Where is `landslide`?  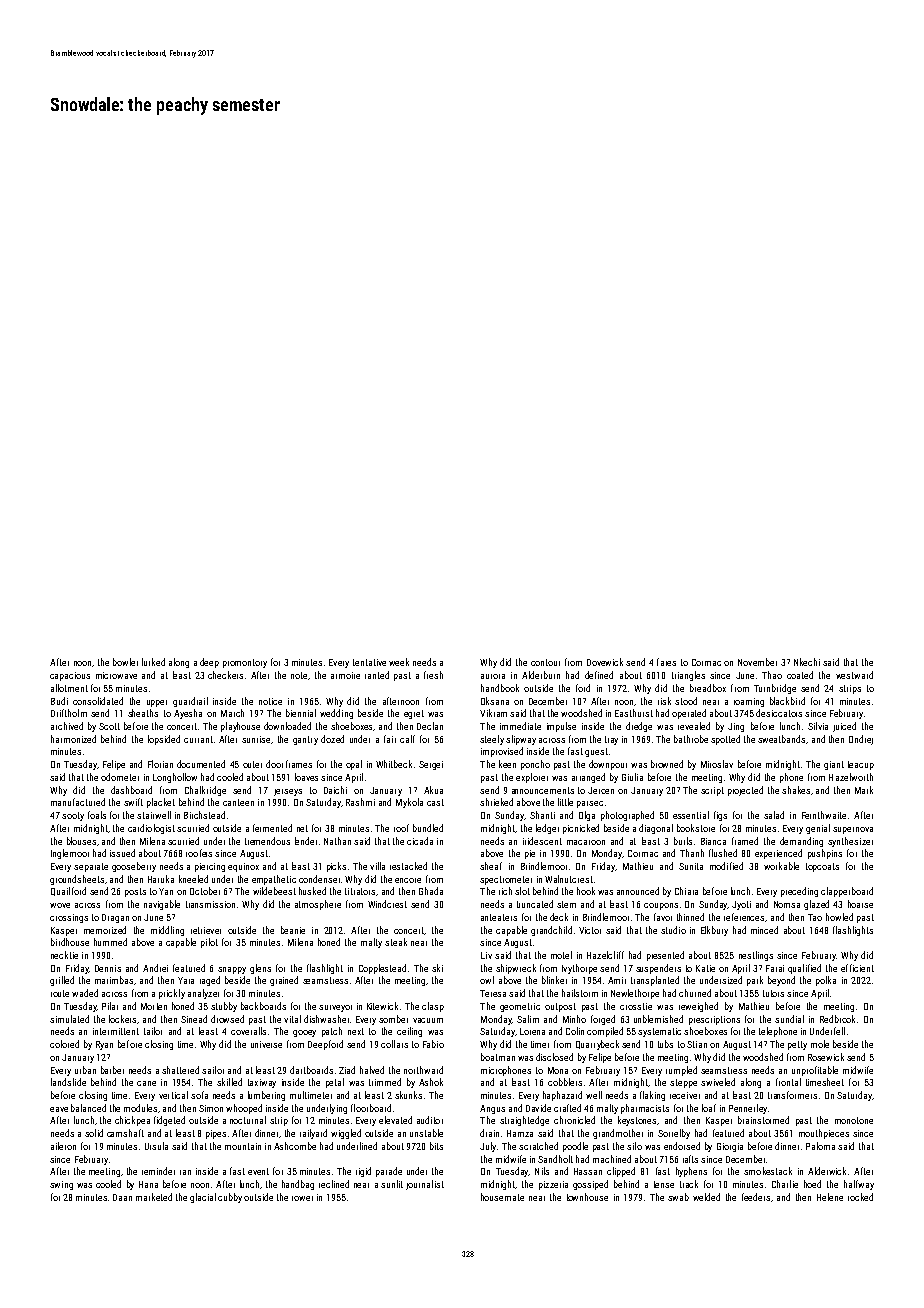 landslide is located at coordinates (68, 1082).
